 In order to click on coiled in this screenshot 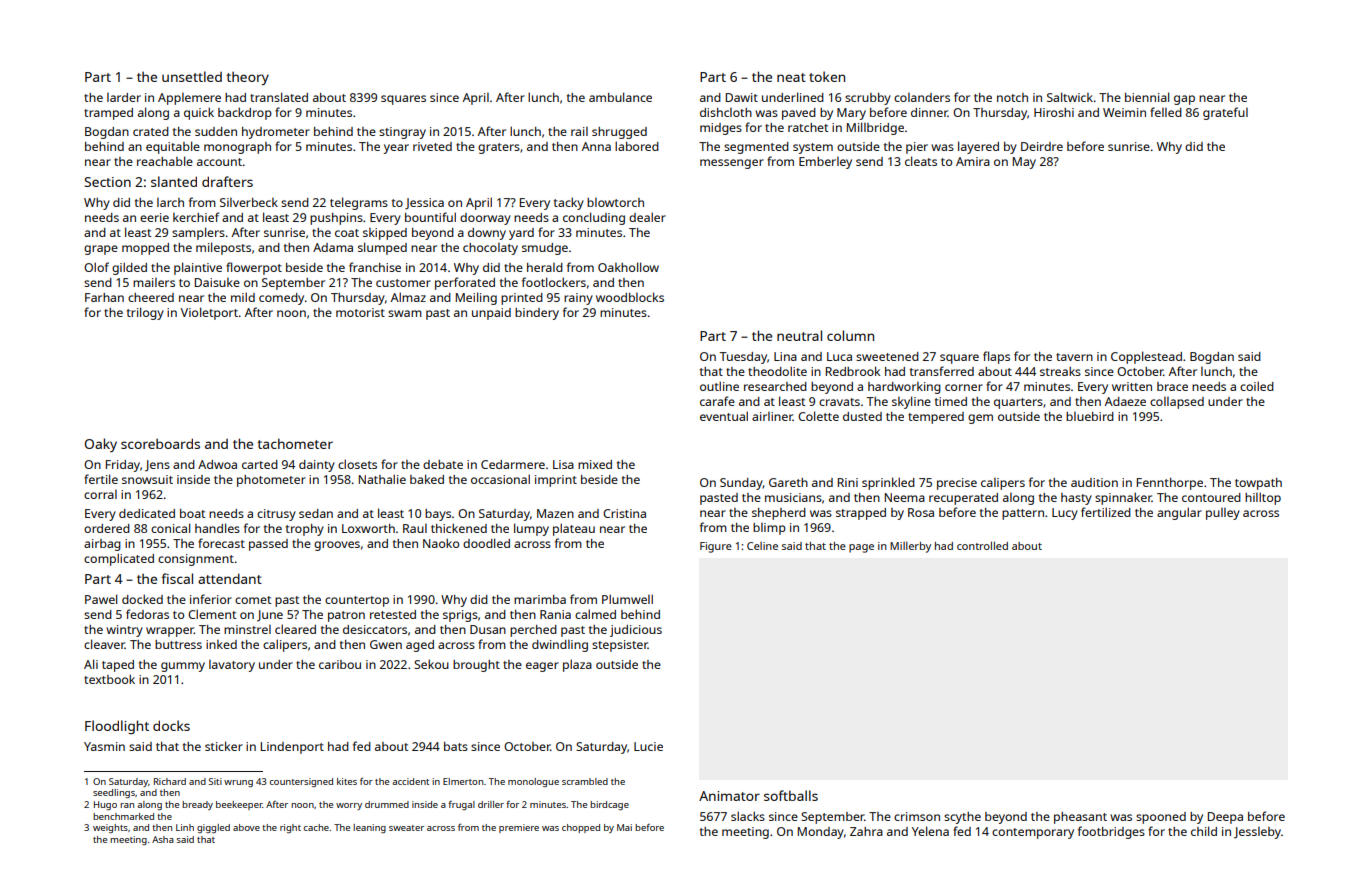, I will do `click(1257, 386)`.
